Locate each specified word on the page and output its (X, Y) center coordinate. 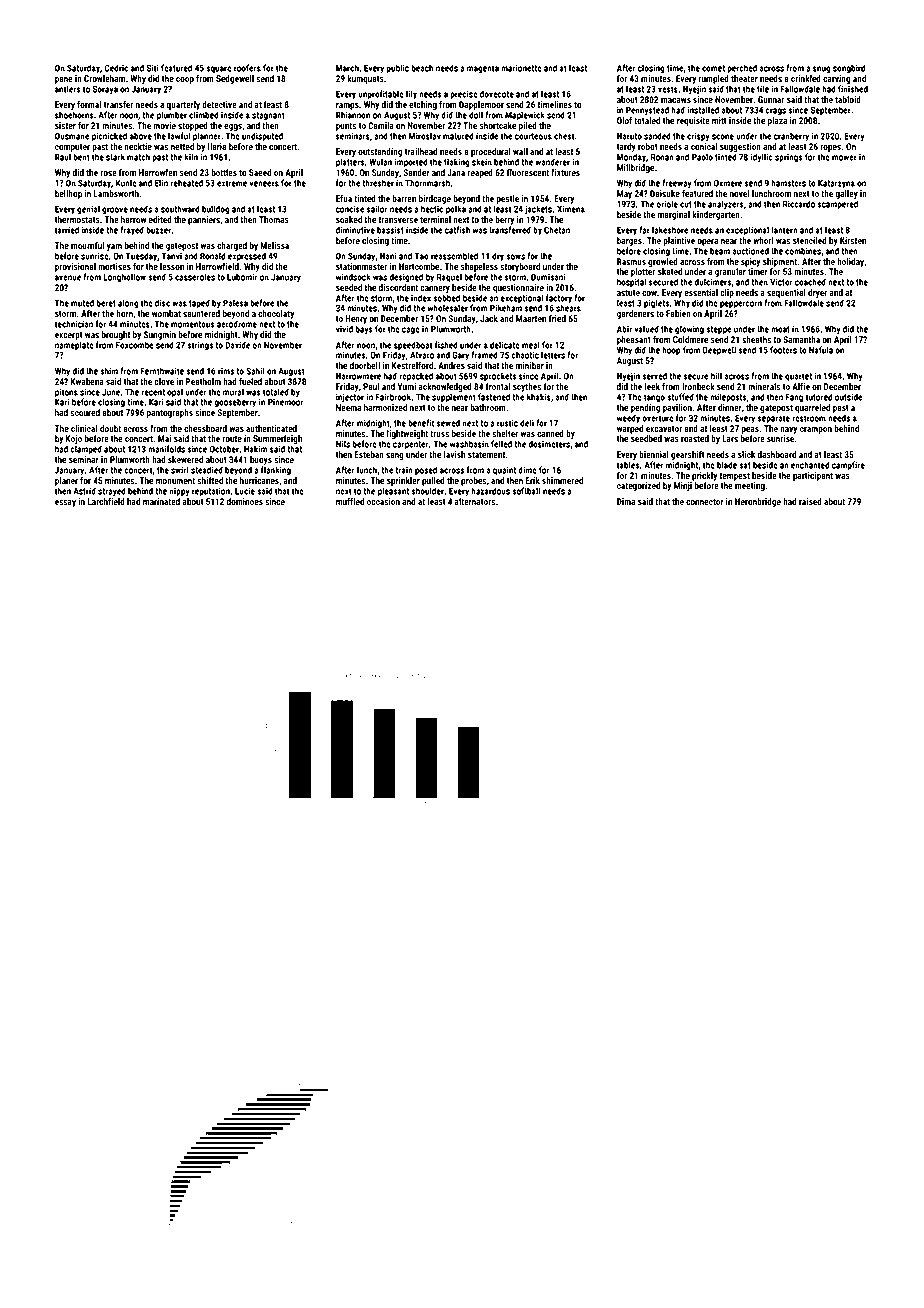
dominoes (245, 501)
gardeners (635, 314)
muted (82, 303)
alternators (475, 501)
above (141, 136)
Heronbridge (758, 502)
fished (446, 345)
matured (458, 136)
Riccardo (799, 204)
